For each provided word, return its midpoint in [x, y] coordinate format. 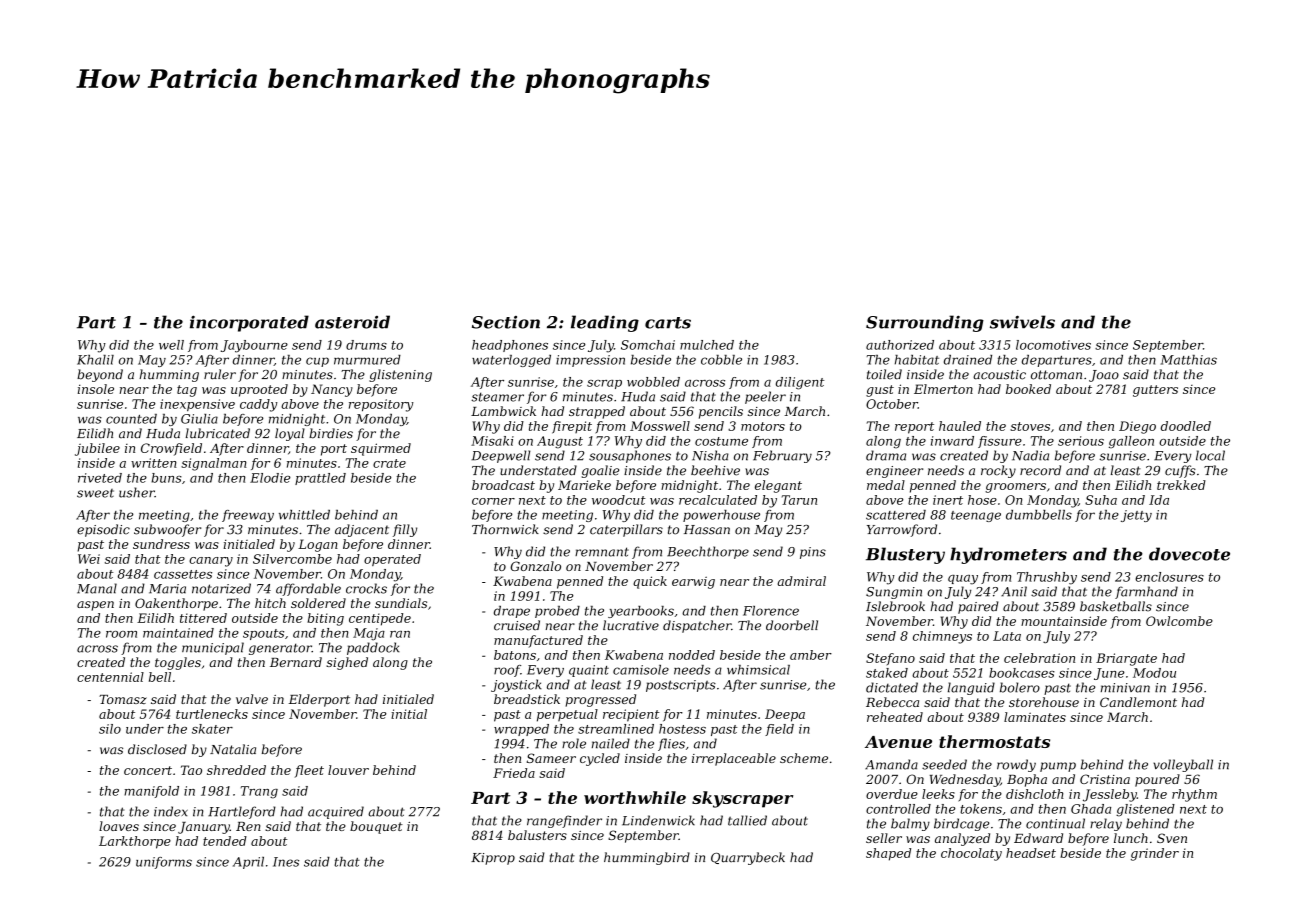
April [248, 863]
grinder [1155, 854]
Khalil [95, 360]
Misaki [492, 441]
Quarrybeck [748, 858]
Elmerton [943, 389]
